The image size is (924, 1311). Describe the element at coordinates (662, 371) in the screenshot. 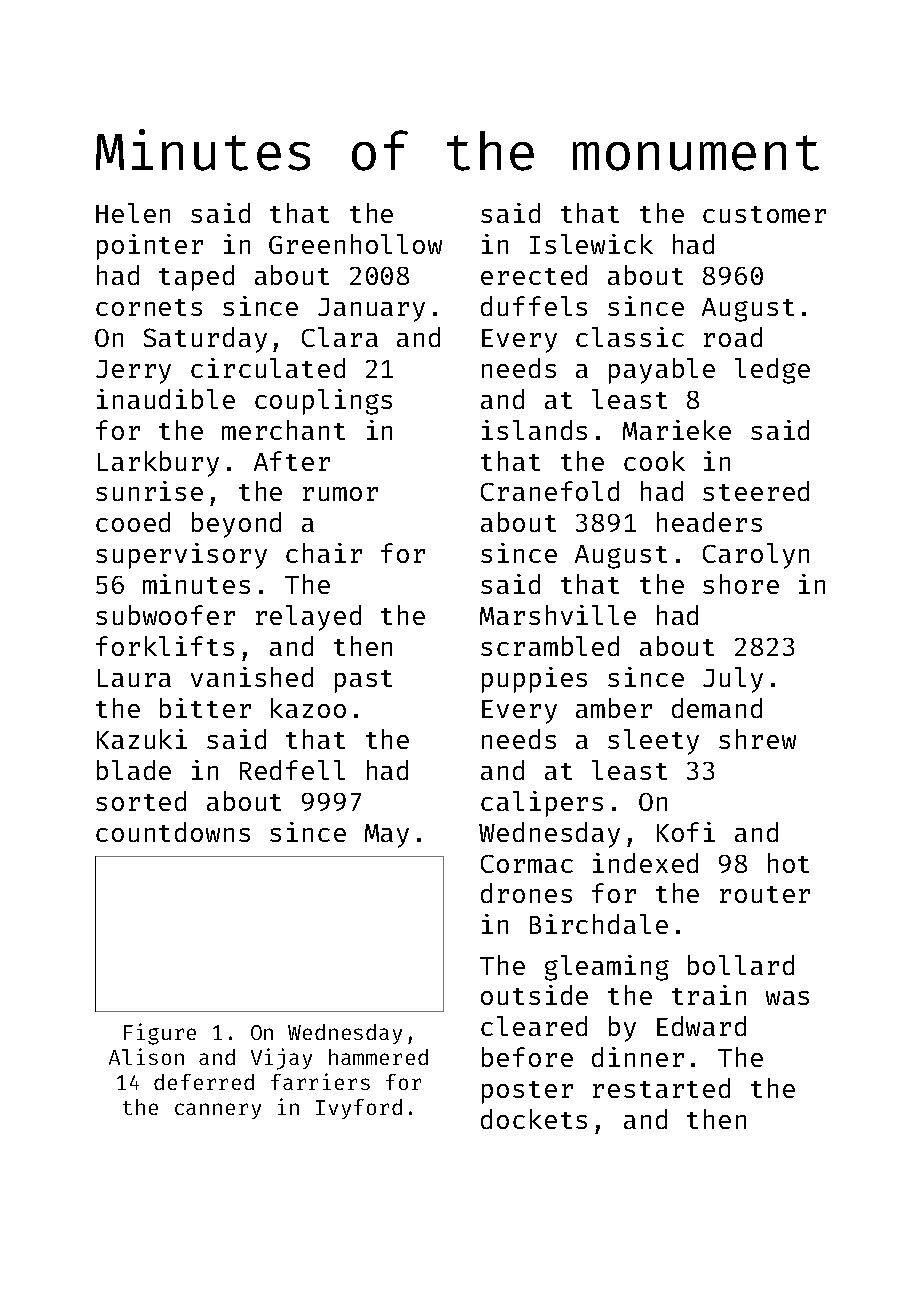

I see `payable` at that location.
